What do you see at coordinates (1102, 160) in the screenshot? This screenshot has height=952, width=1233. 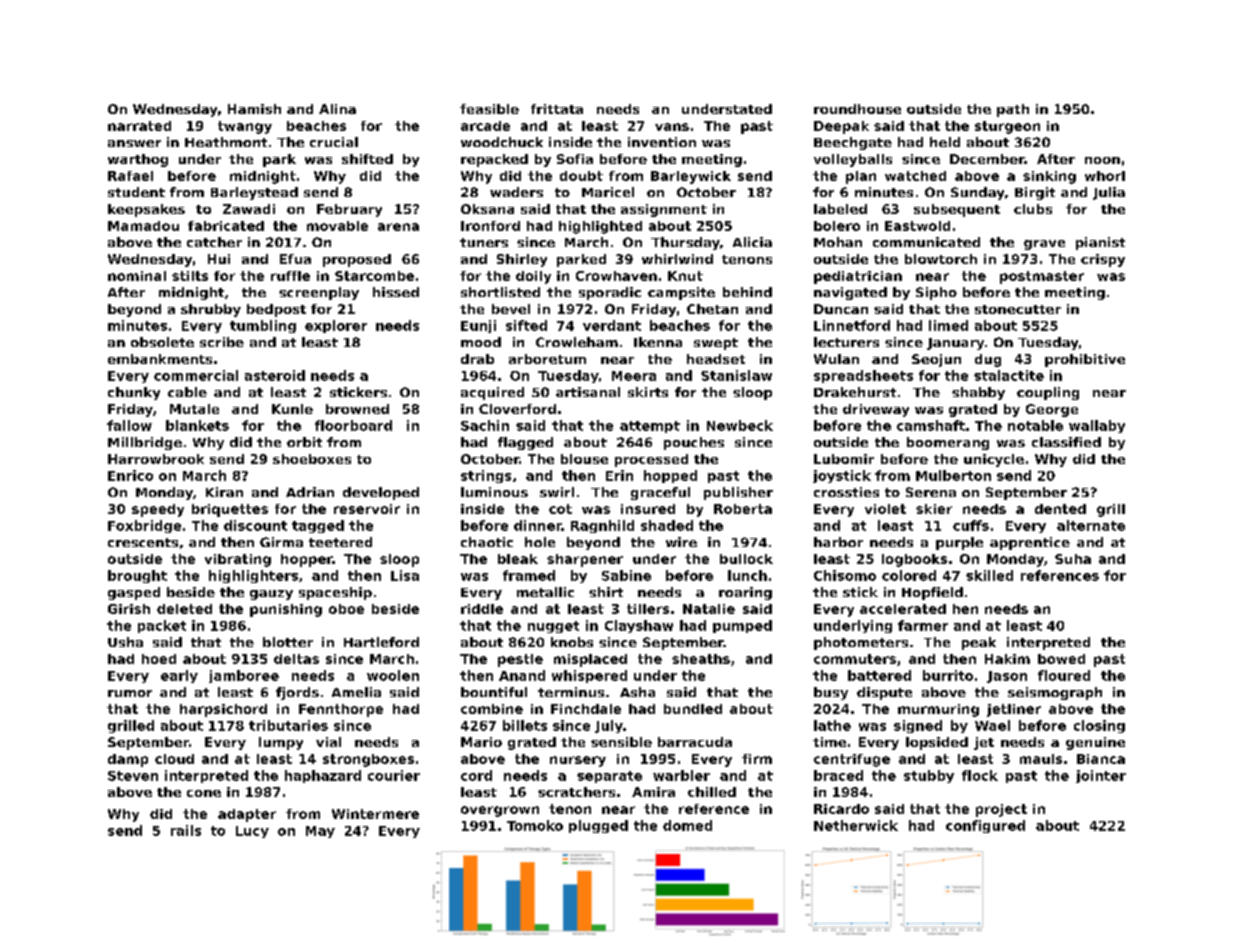 I see `noon` at bounding box center [1102, 160].
